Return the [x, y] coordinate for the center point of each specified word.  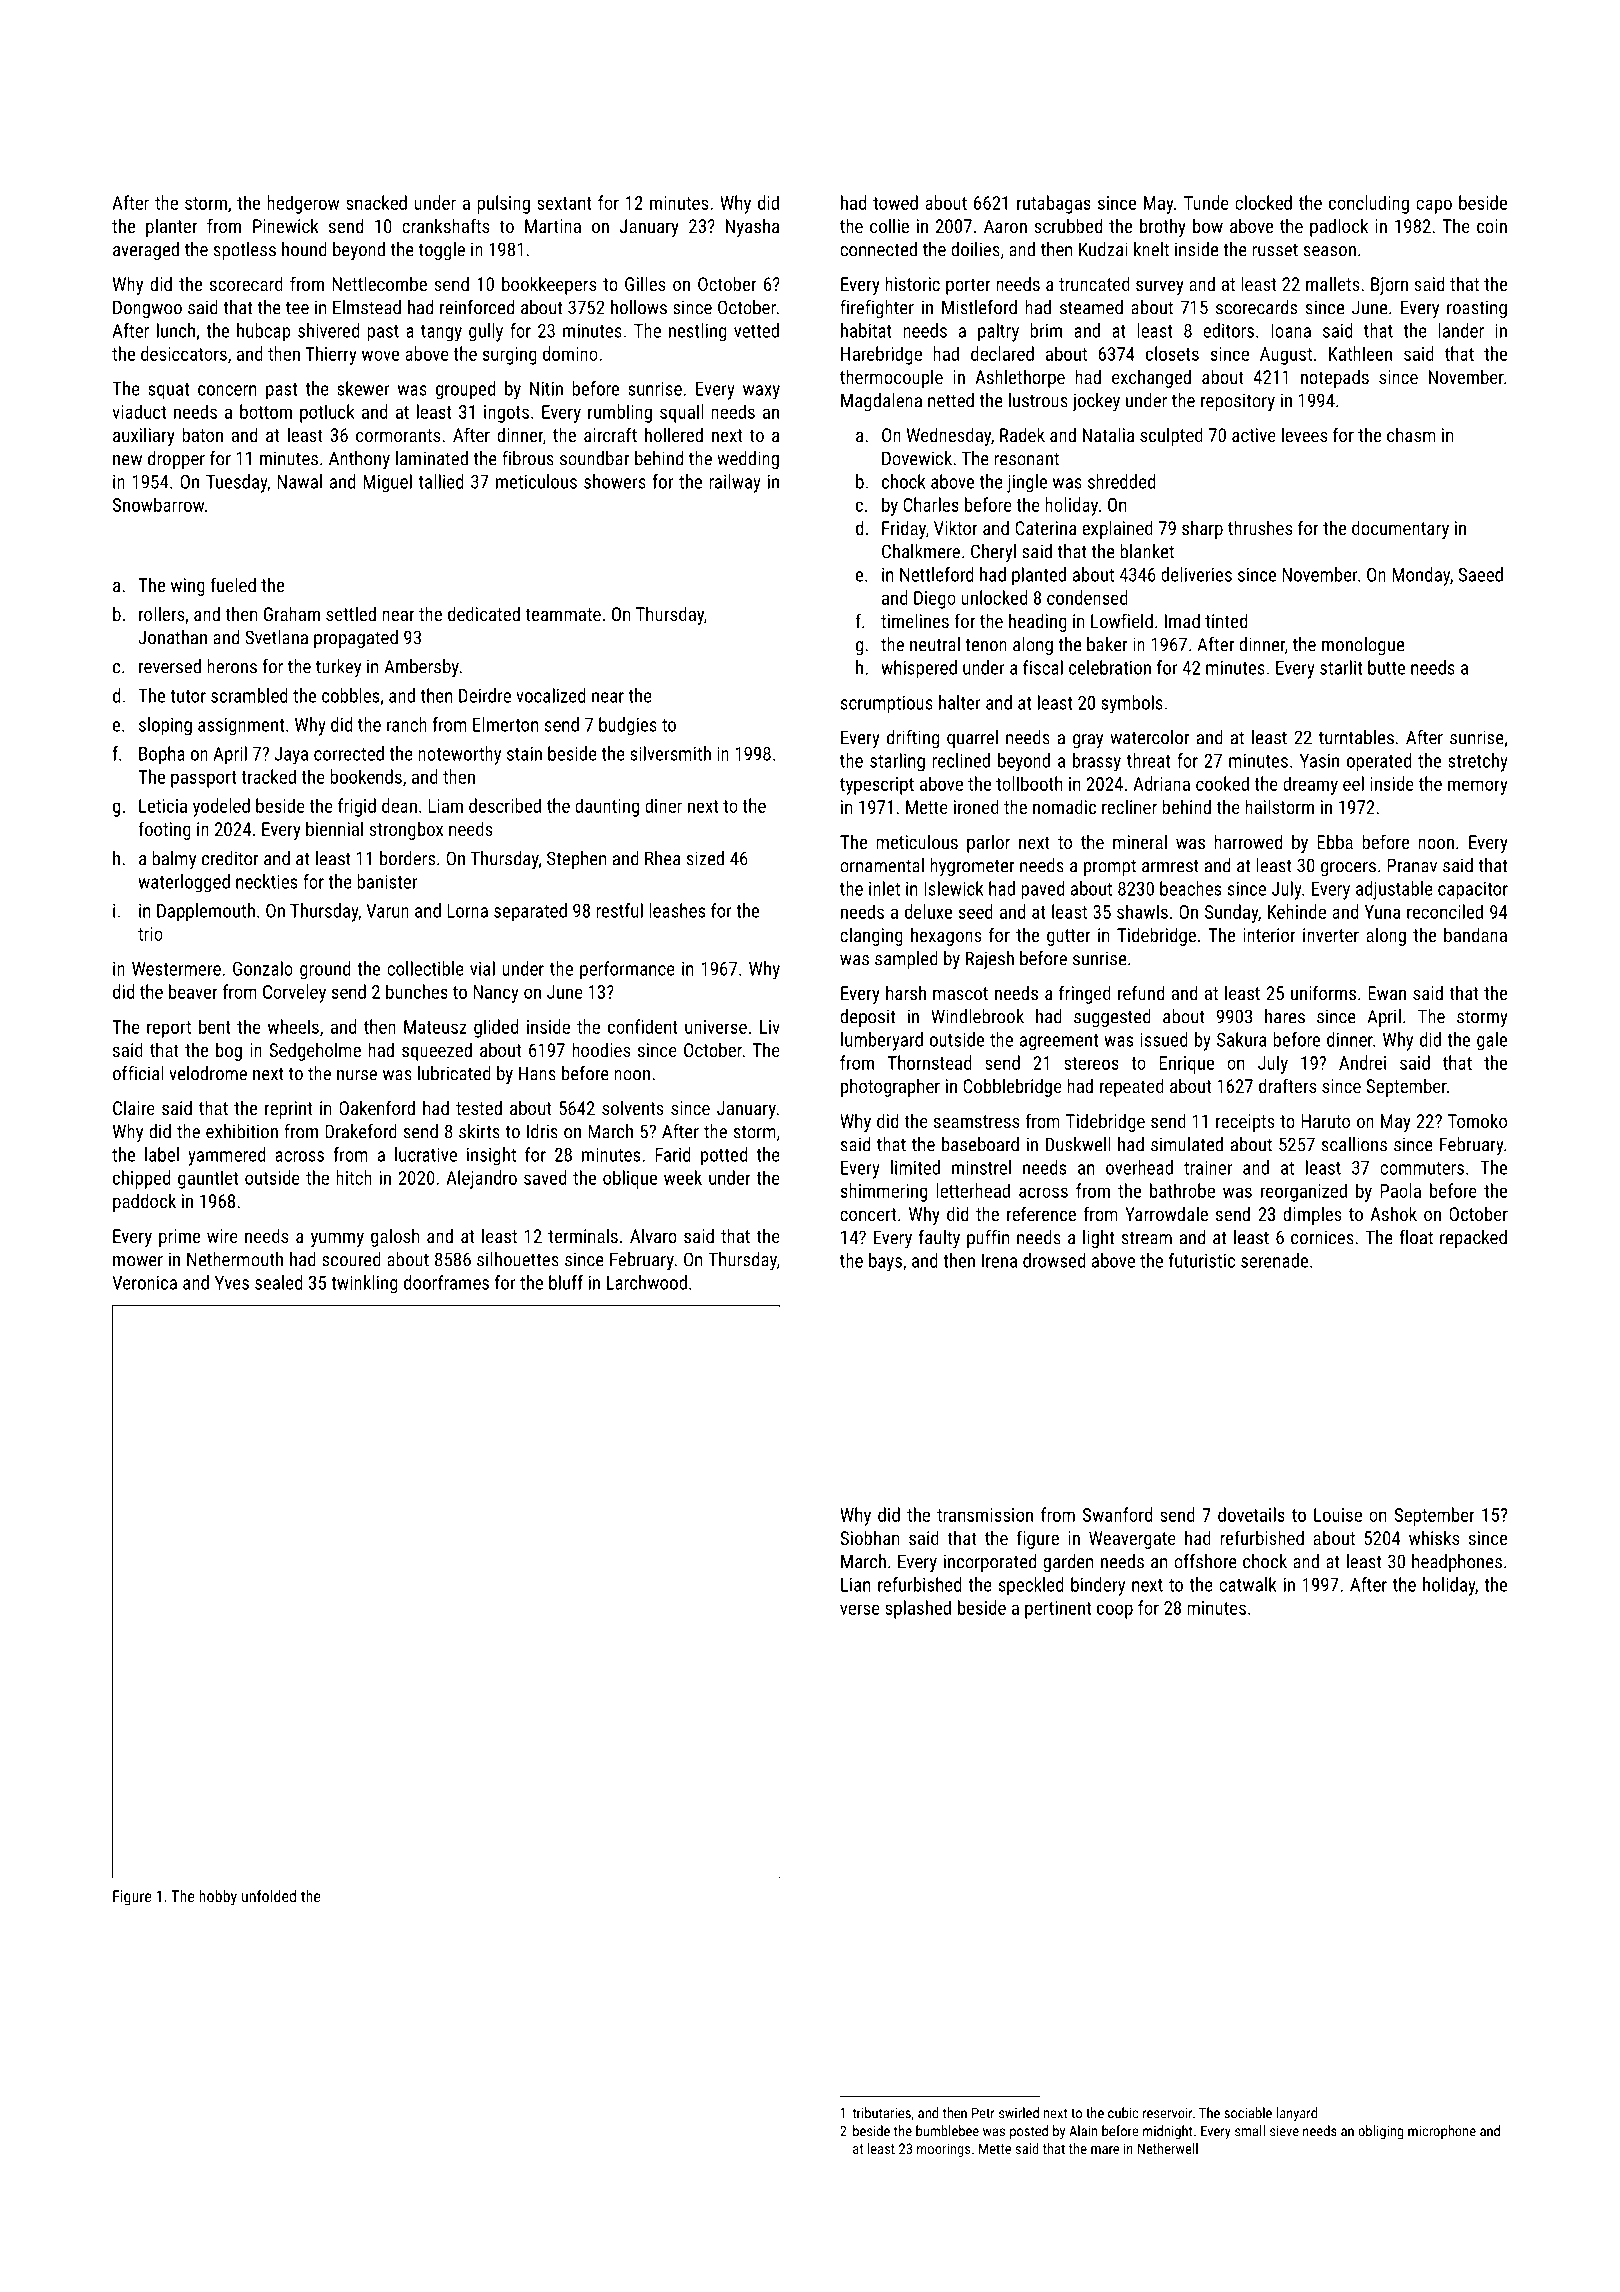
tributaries [881, 2113]
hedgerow [303, 204]
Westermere [176, 969]
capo [1434, 206]
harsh [906, 992]
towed [895, 202]
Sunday [1231, 913]
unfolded [269, 1895]
